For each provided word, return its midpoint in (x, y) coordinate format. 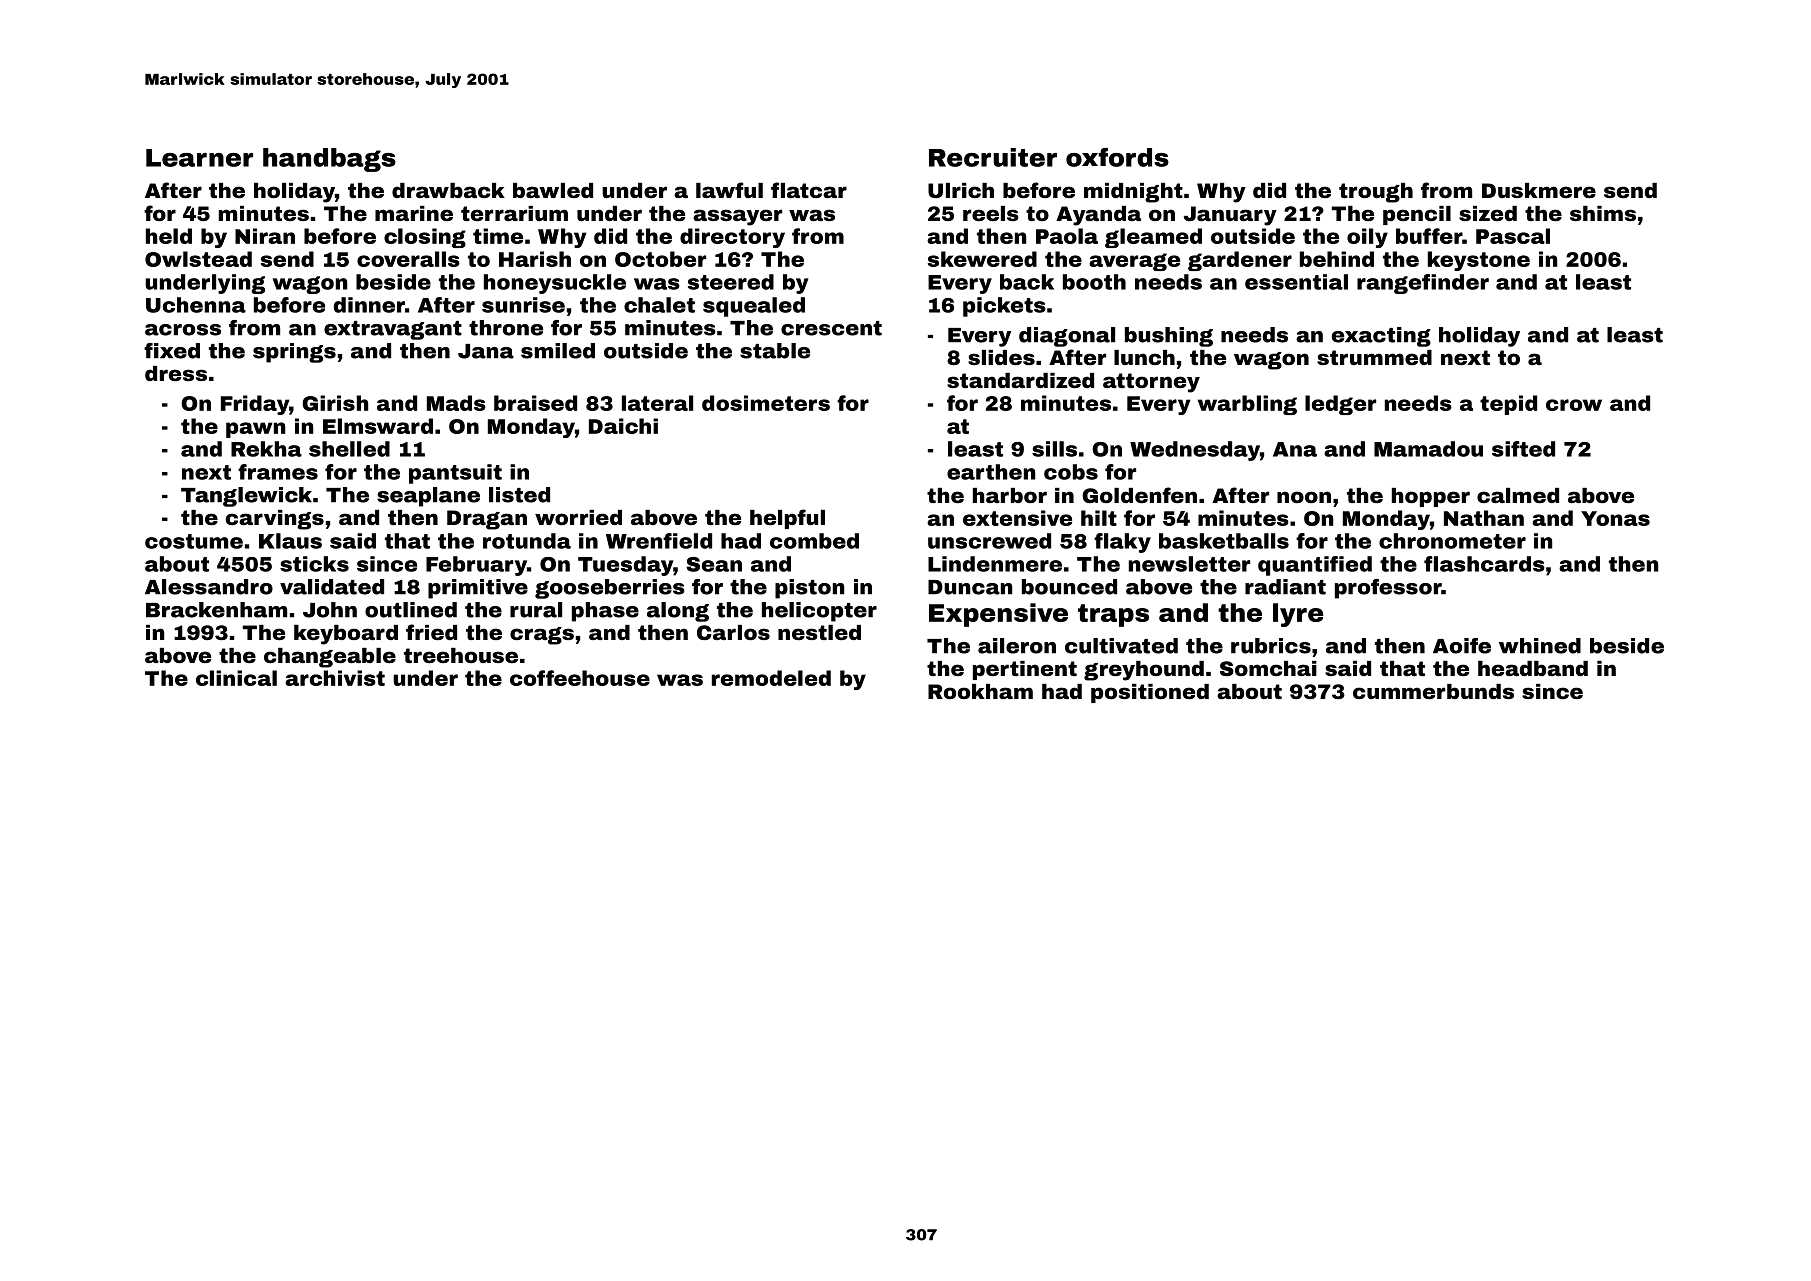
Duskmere (1539, 190)
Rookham (980, 691)
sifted (1523, 449)
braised (535, 403)
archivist (335, 678)
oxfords (1117, 157)
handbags (329, 160)
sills (1054, 449)
